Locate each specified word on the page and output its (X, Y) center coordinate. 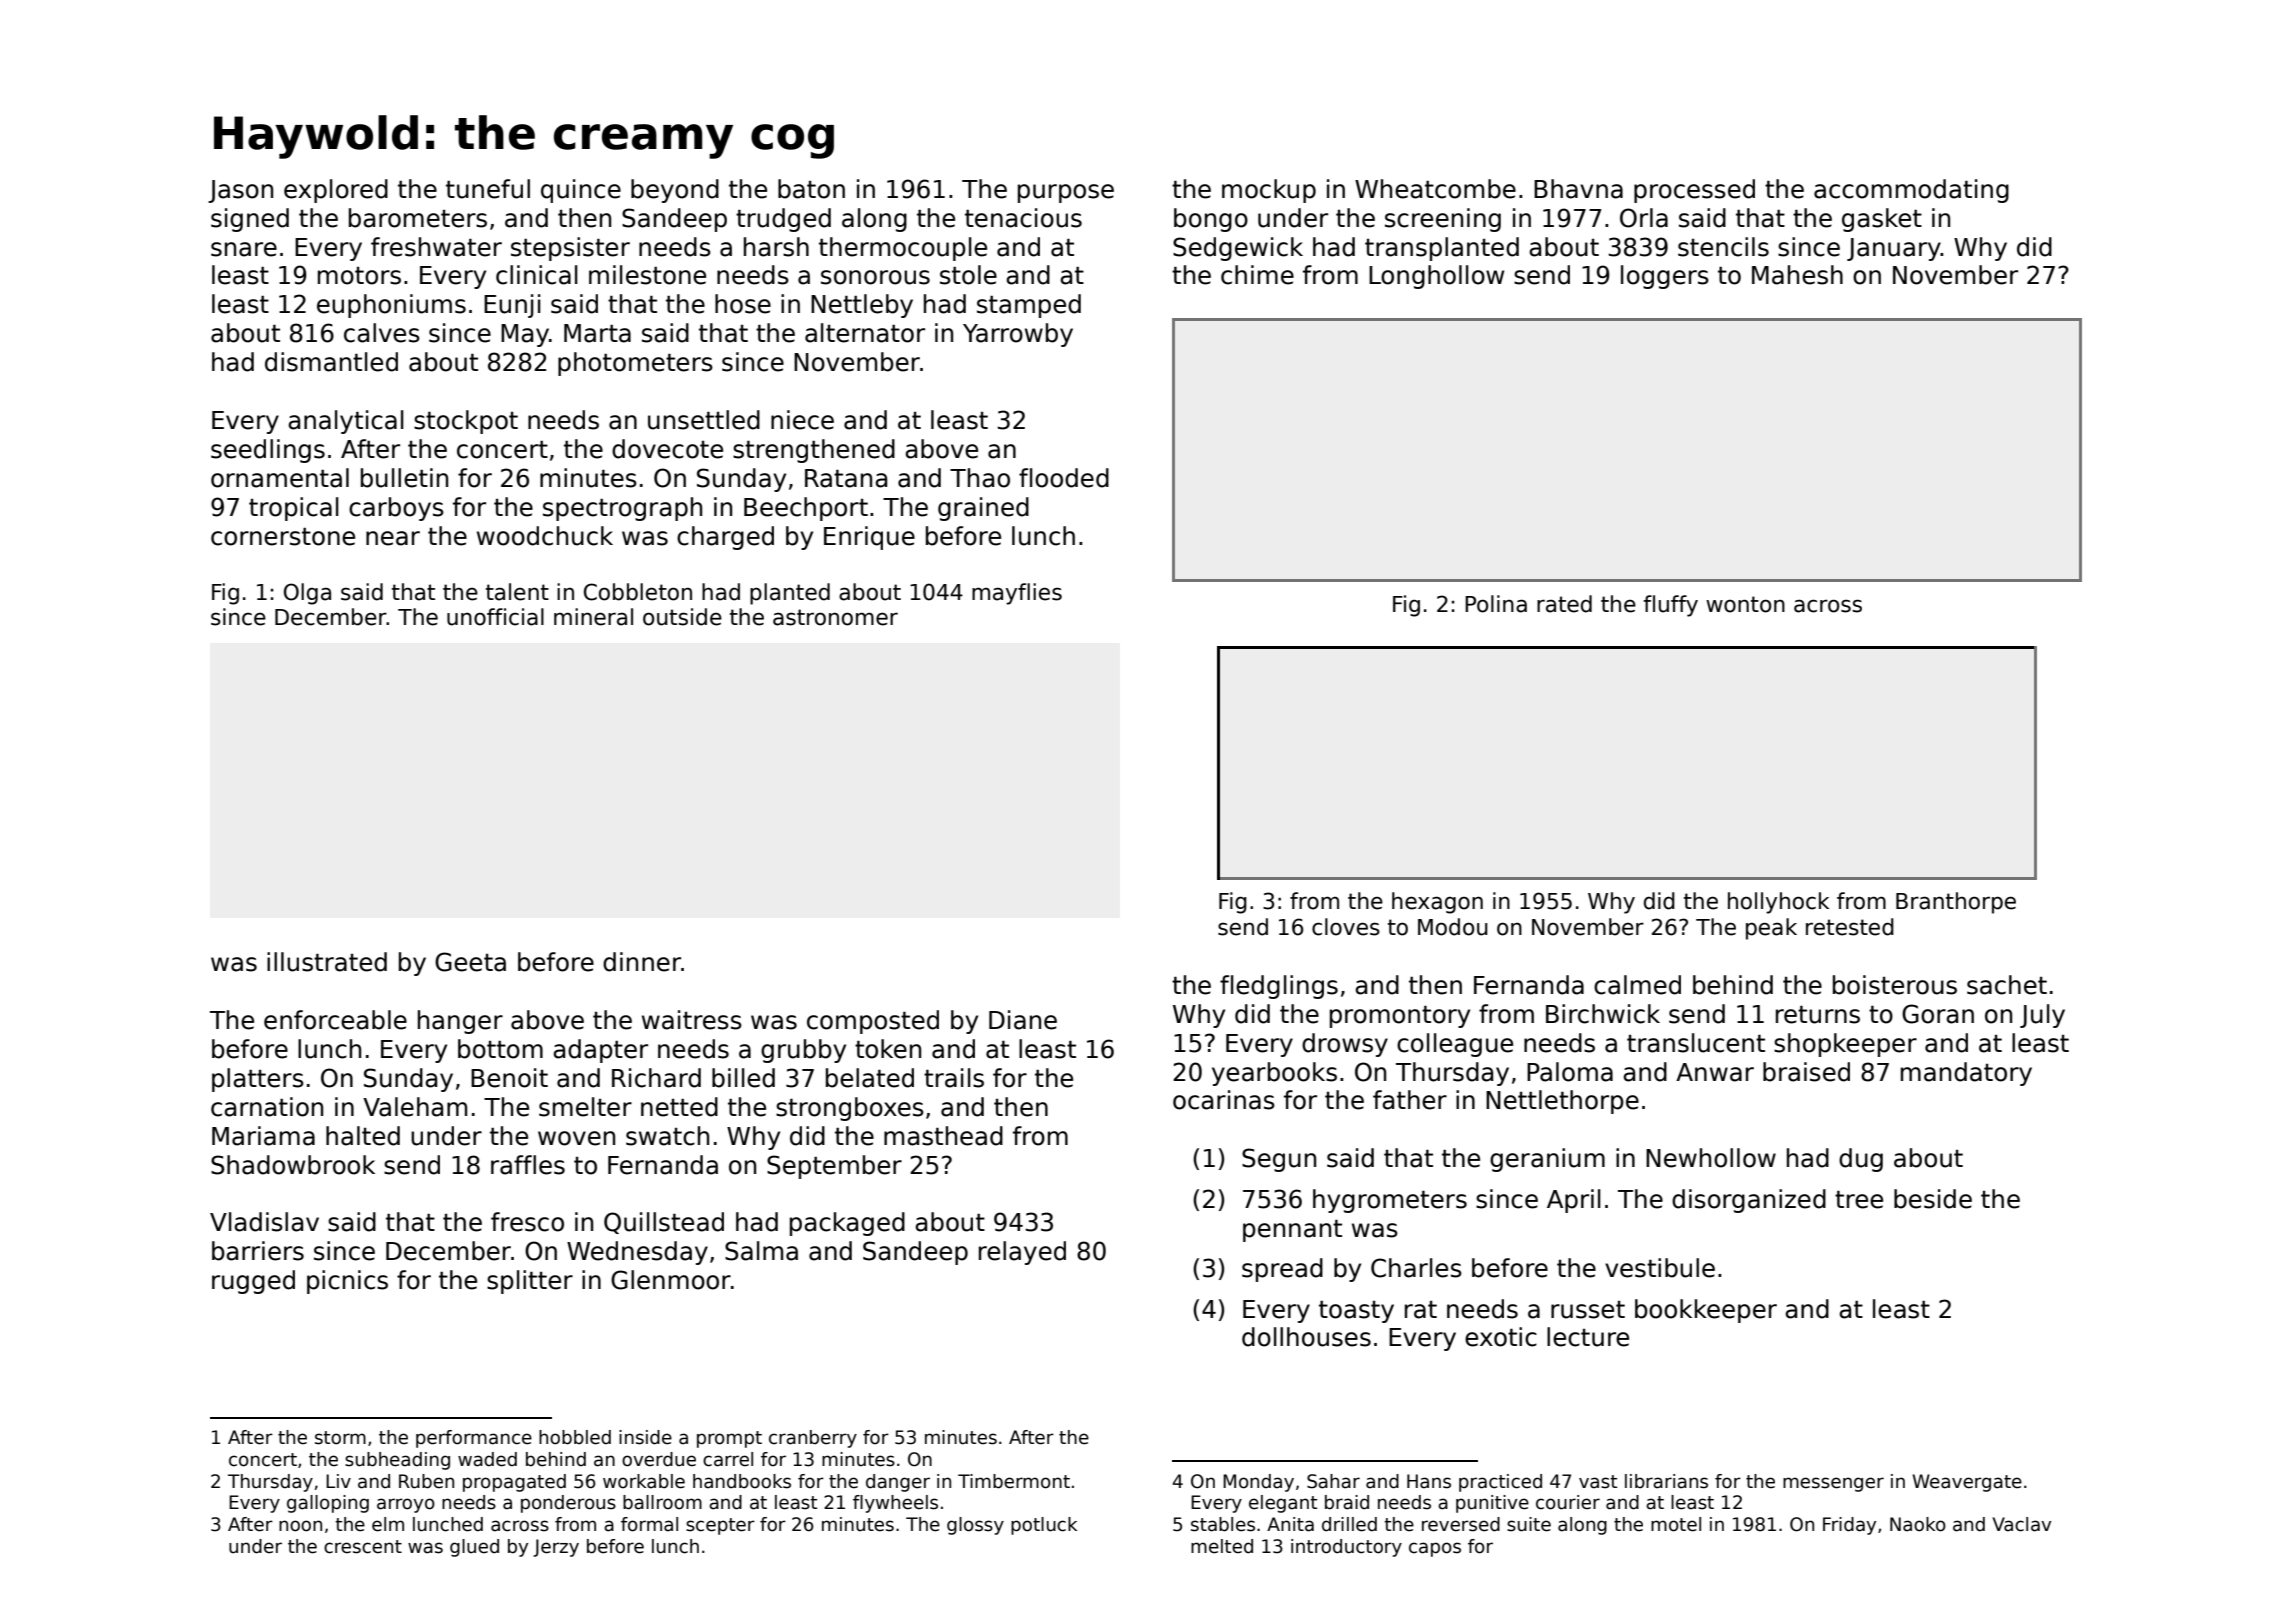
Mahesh (1797, 275)
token (888, 1049)
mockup (1269, 191)
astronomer (835, 617)
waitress (692, 1020)
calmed (1637, 985)
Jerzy (556, 1548)
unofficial (495, 617)
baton (811, 189)
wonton (1745, 604)
